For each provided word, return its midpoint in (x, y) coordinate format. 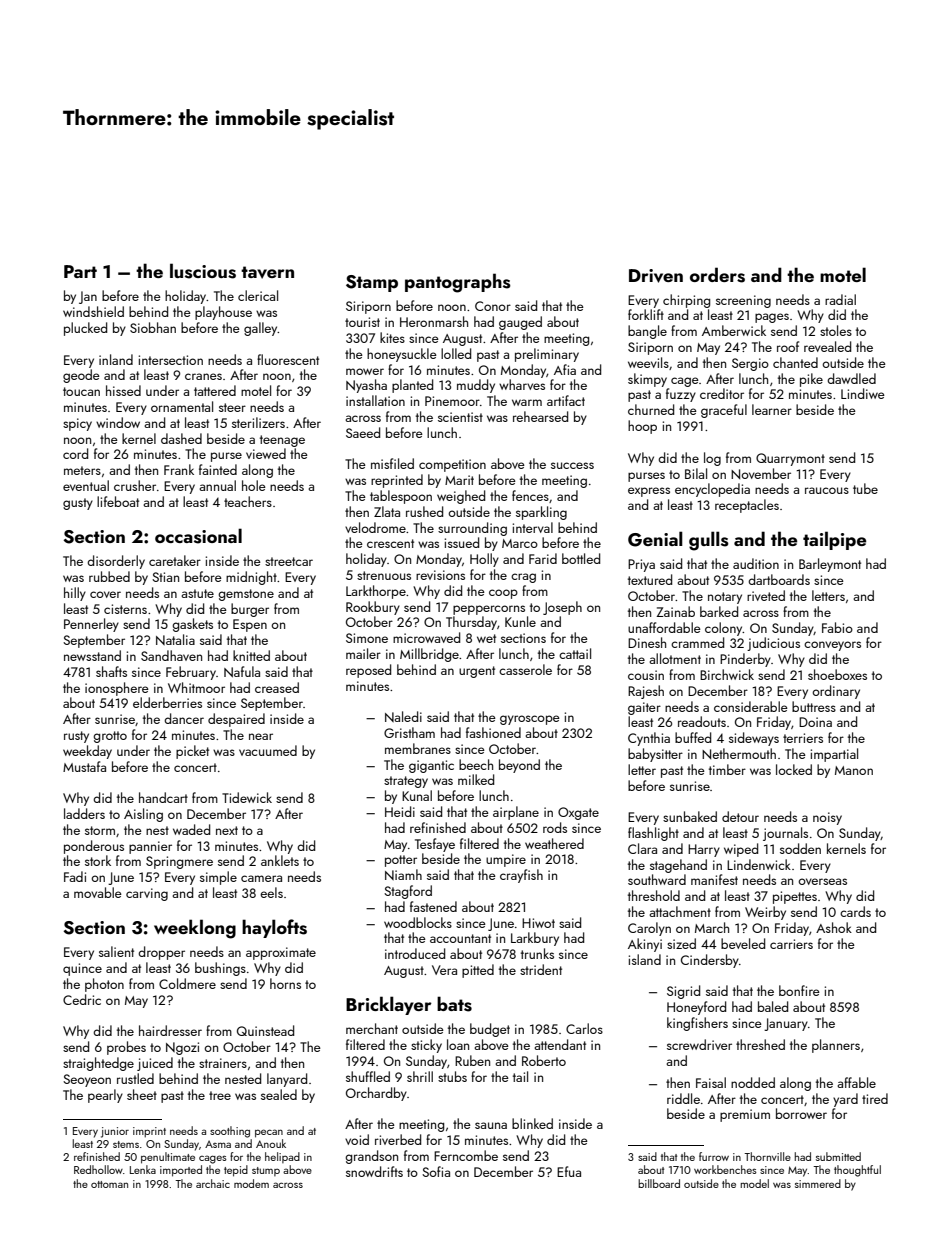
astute (197, 593)
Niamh (403, 874)
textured (650, 579)
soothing (230, 1132)
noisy (827, 818)
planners (836, 1046)
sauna (491, 1125)
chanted (795, 362)
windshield (93, 311)
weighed (461, 497)
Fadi (75, 876)
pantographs (458, 283)
